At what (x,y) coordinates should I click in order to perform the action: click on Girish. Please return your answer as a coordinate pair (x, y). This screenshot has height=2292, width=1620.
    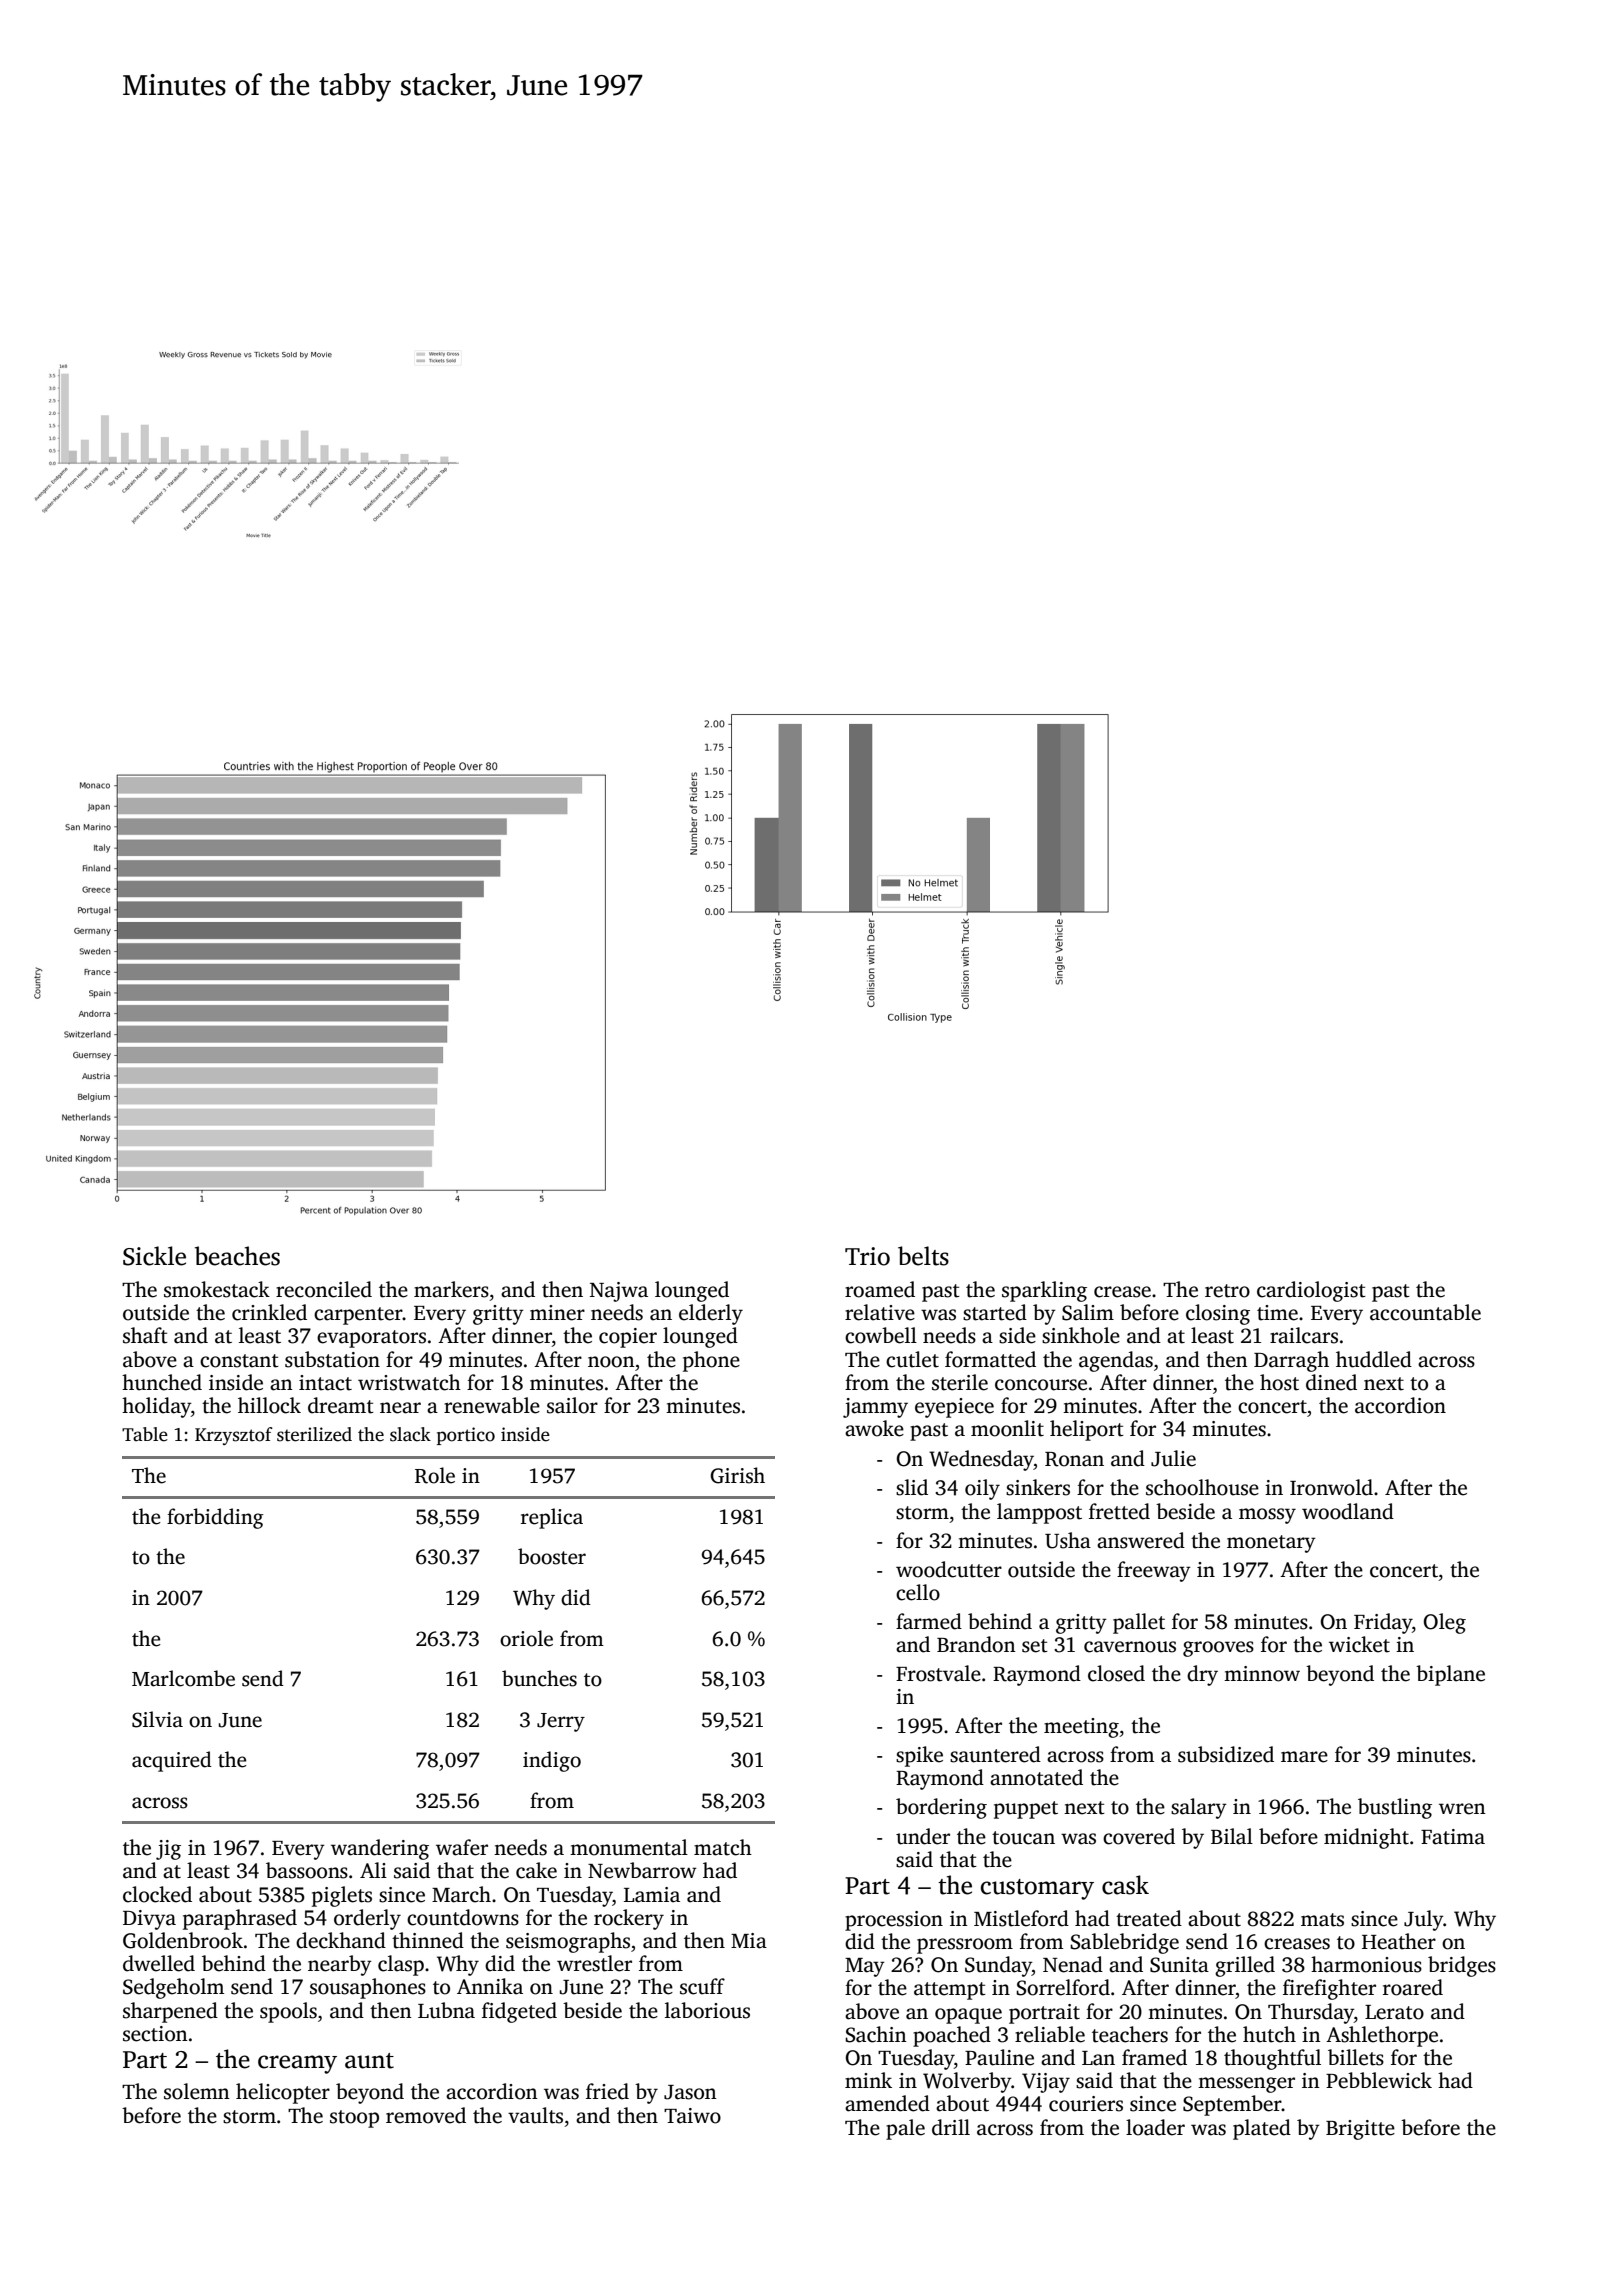
    Looking at the image, I should click on (737, 1475).
